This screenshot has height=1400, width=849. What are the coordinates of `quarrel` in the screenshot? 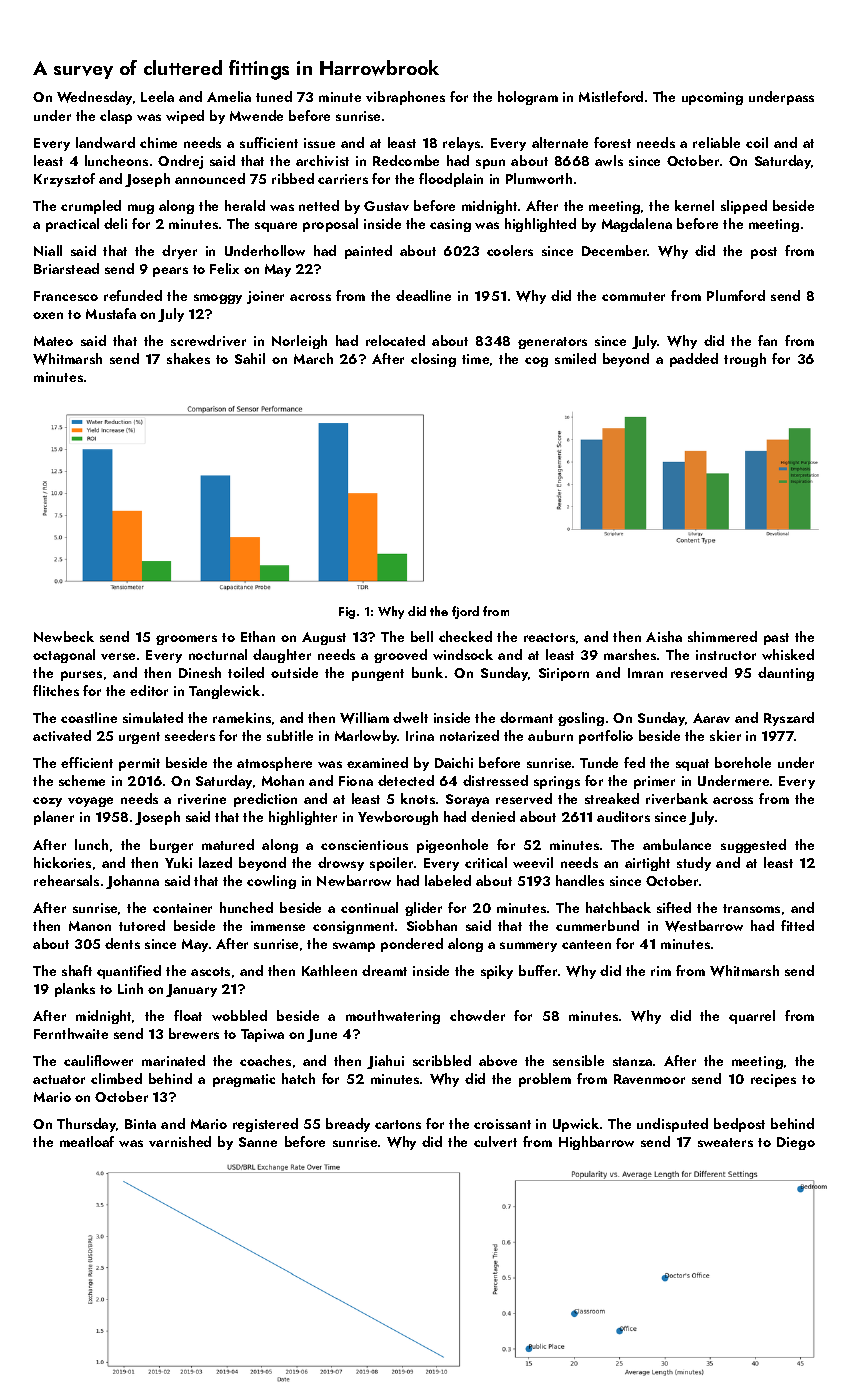 It's located at (752, 1017).
